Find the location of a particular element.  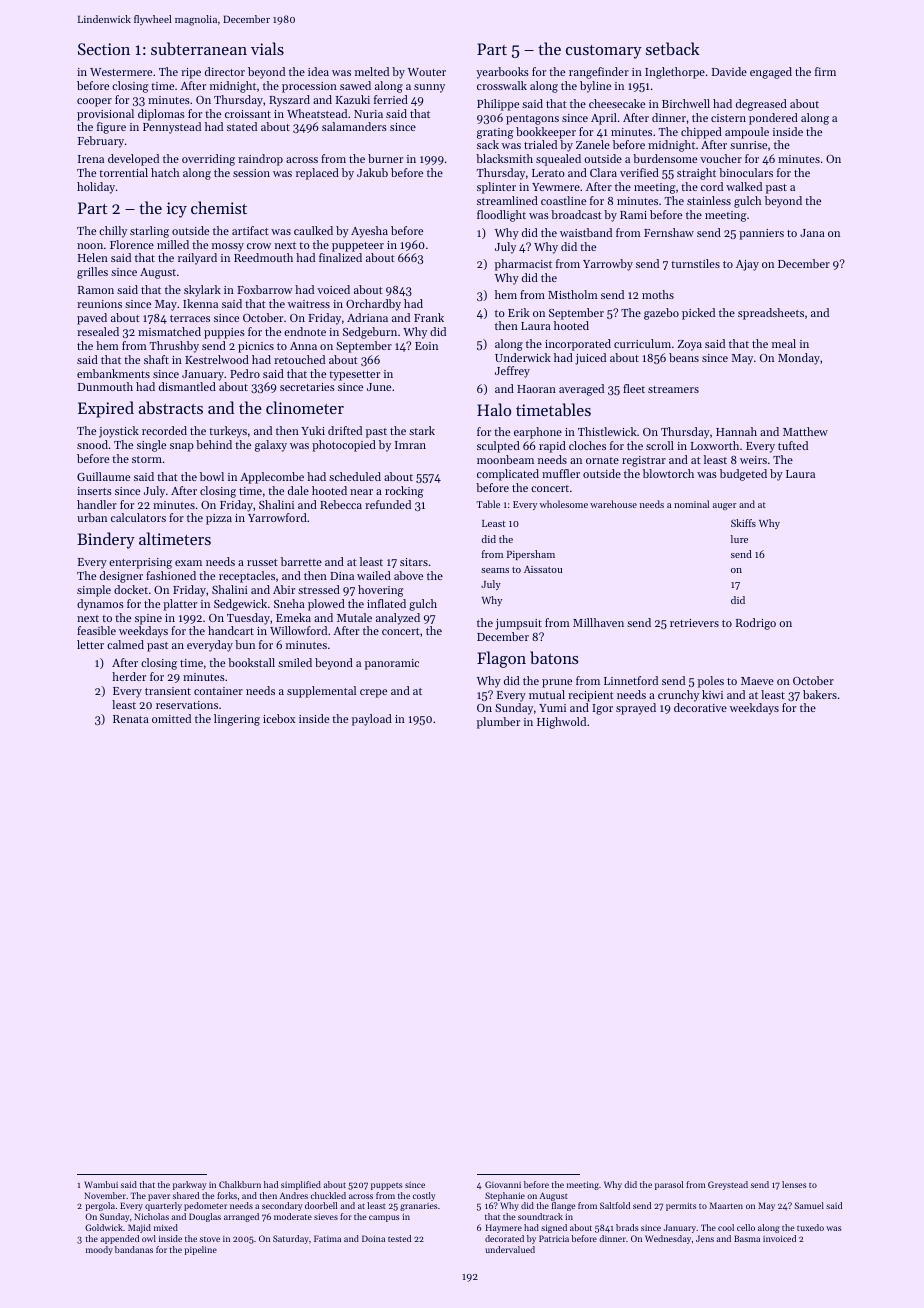

urban is located at coordinates (92, 517).
